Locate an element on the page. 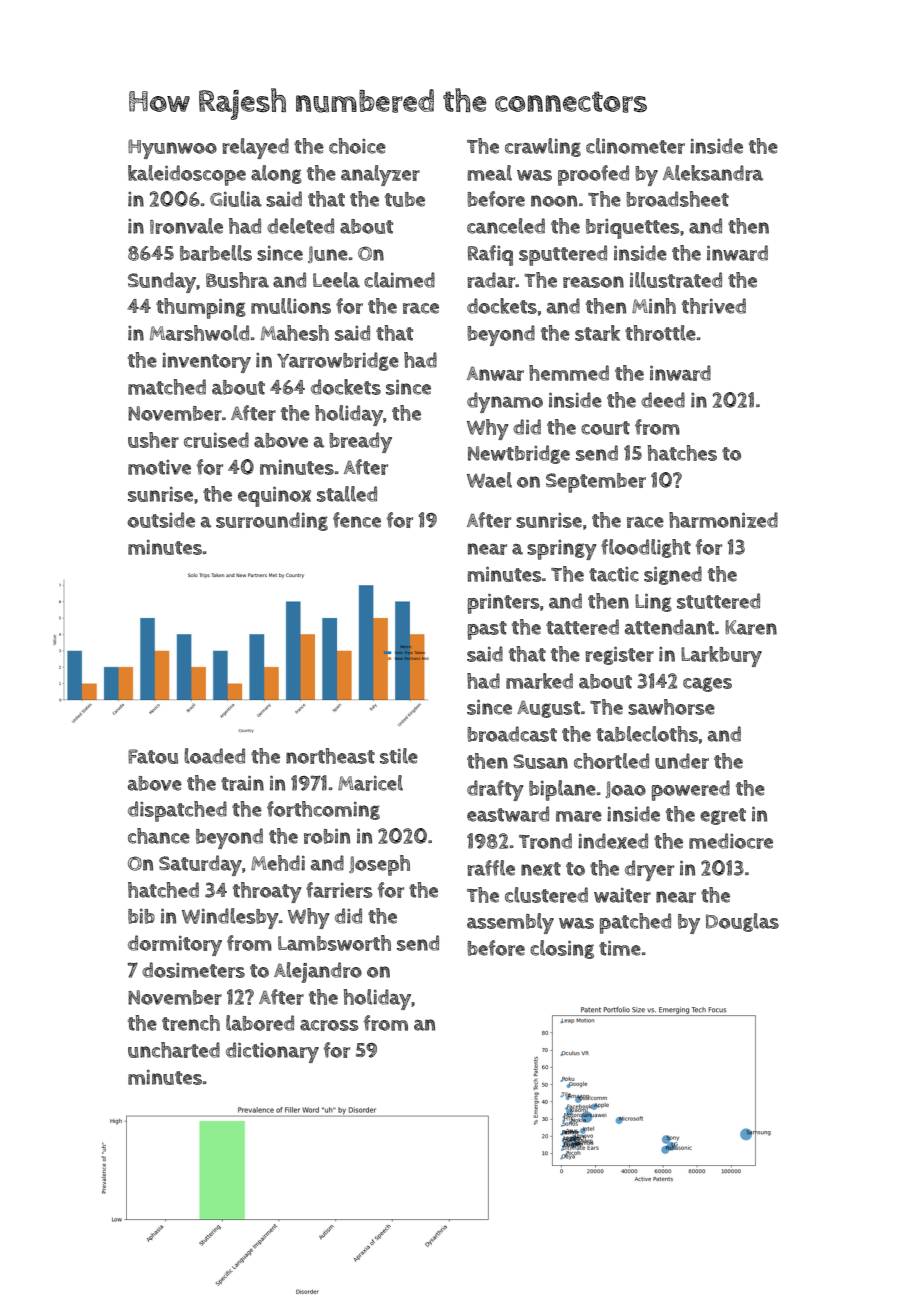 Image resolution: width=908 pixels, height=1316 pixels. broadcast is located at coordinates (512, 734).
